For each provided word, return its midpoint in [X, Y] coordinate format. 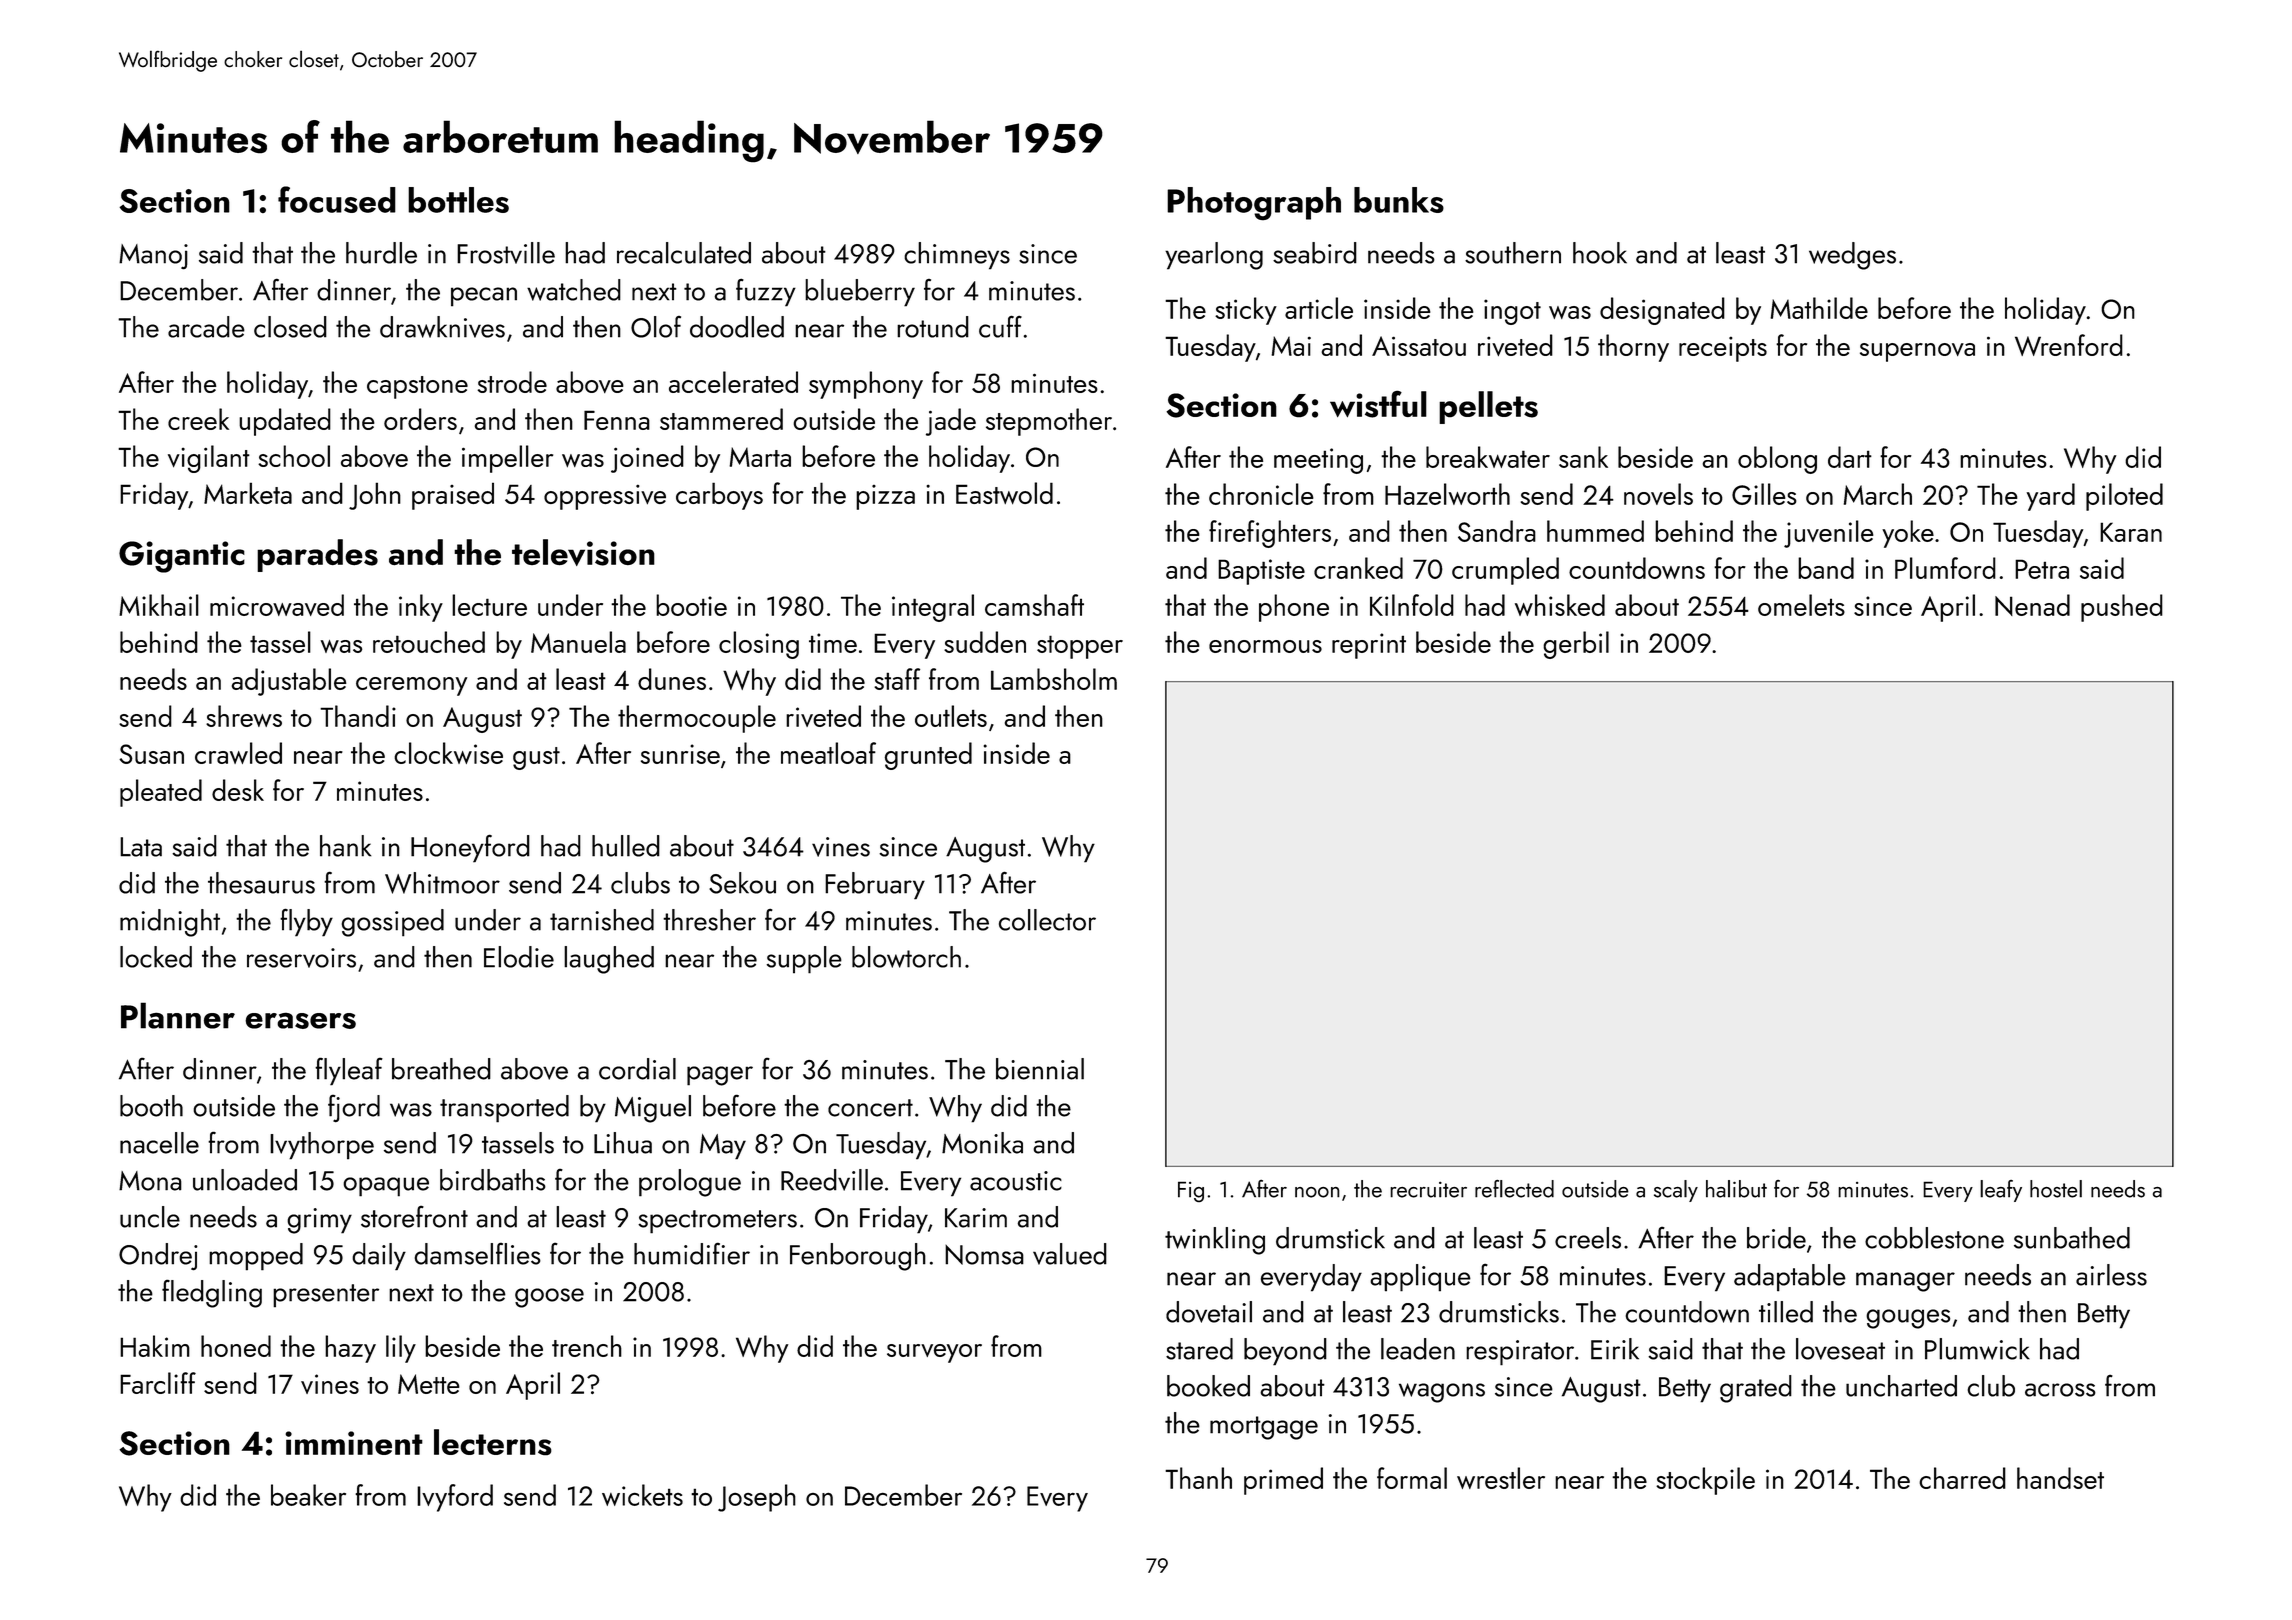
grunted [928, 756]
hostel [2056, 1189]
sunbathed [2072, 1238]
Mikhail [159, 605]
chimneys [957, 256]
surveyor [934, 1353]
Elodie [519, 957]
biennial [1040, 1069]
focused [337, 199]
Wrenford [2069, 345]
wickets [642, 1495]
